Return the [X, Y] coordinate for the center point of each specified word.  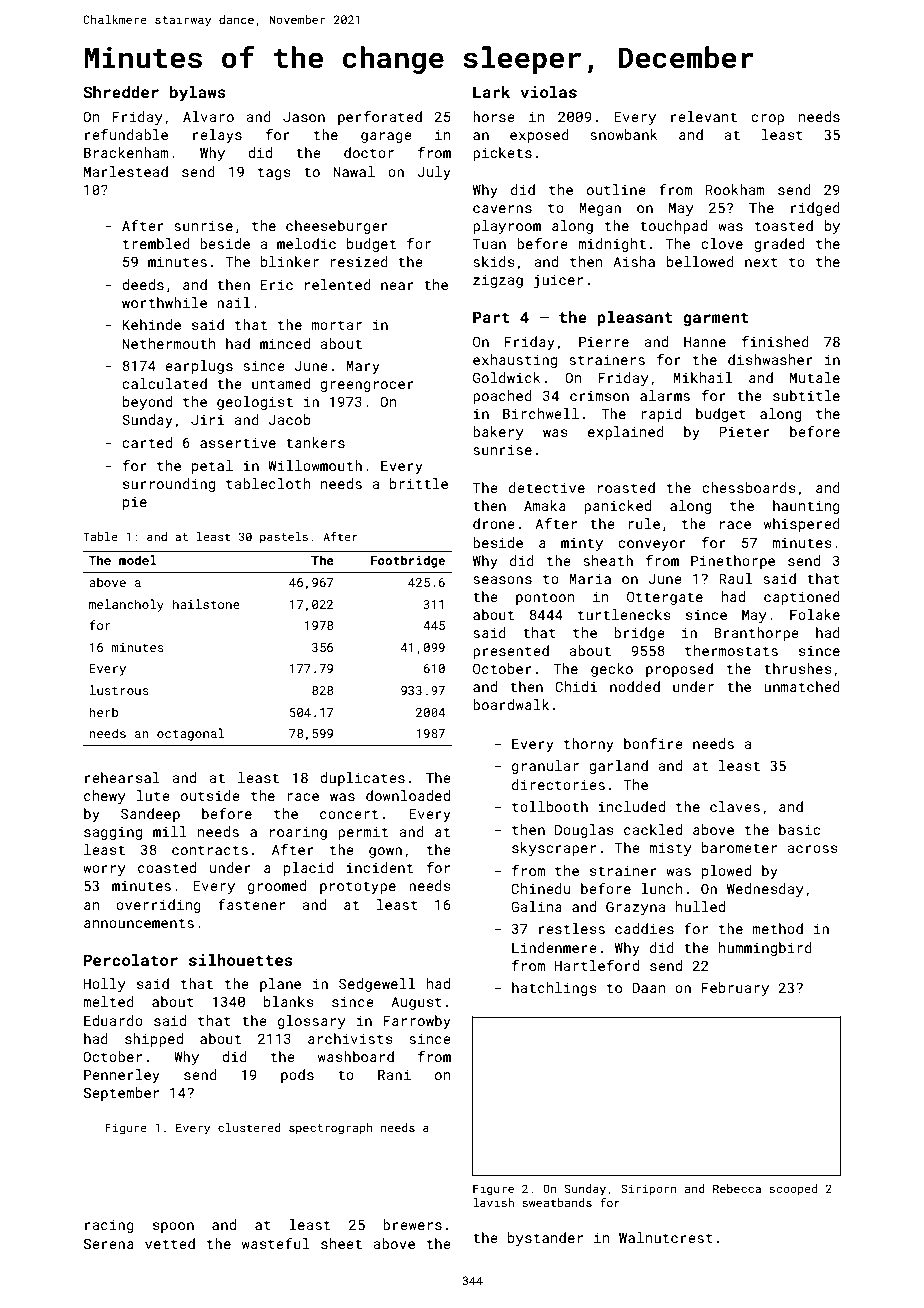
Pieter [745, 432]
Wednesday [765, 890]
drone [494, 523]
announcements [139, 923]
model [138, 560]
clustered [249, 1127]
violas [549, 92]
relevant [704, 116]
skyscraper [554, 849]
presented [511, 652]
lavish [493, 1202]
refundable [126, 134]
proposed [679, 670]
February [735, 989]
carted [147, 442]
